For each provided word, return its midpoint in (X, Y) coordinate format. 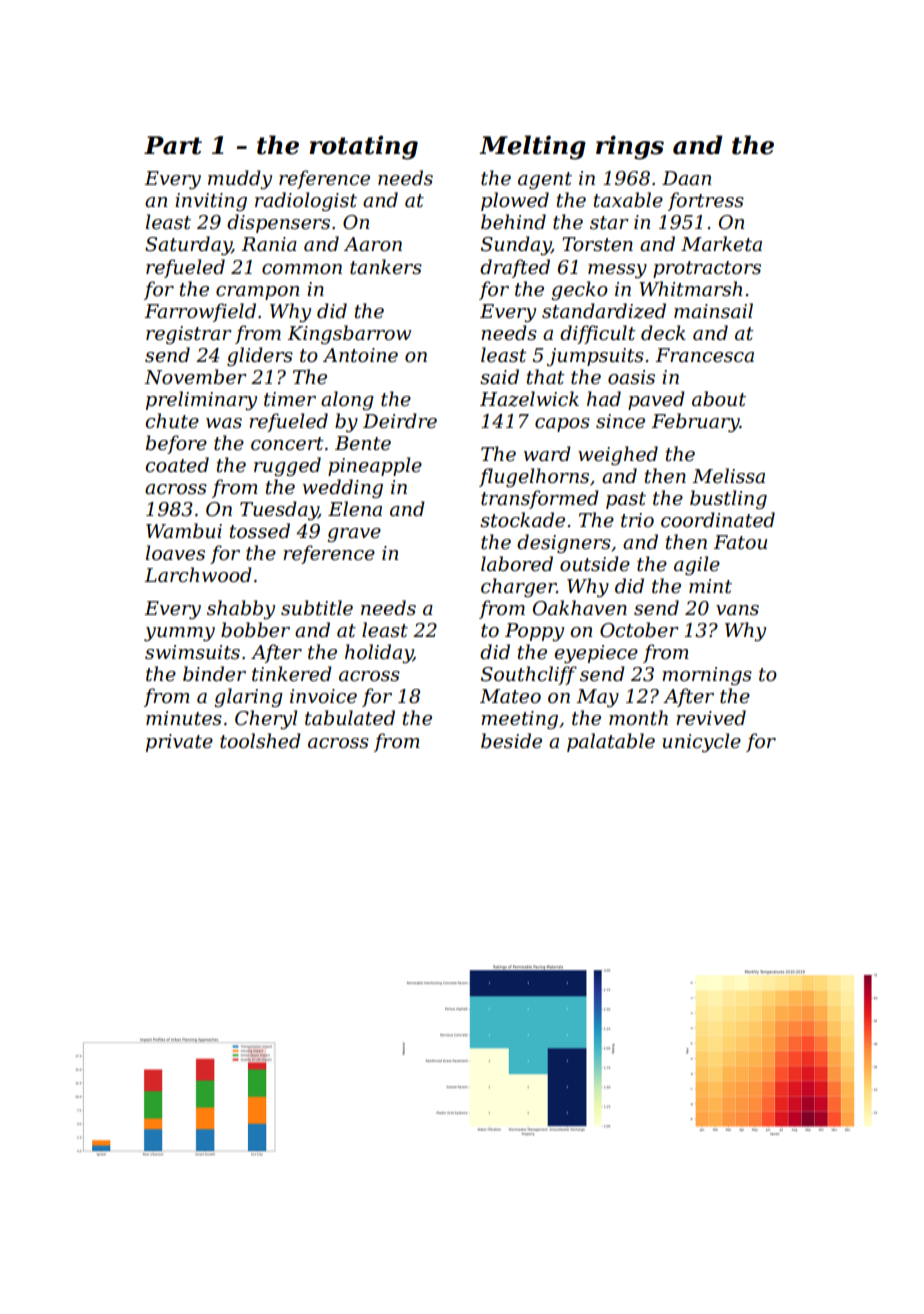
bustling (728, 499)
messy (617, 271)
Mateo (510, 696)
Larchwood (198, 575)
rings (630, 147)
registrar (189, 335)
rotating (363, 147)
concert (287, 444)
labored (517, 564)
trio (637, 520)
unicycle (701, 742)
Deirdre (400, 421)
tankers (386, 267)
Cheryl (266, 719)
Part (173, 145)
